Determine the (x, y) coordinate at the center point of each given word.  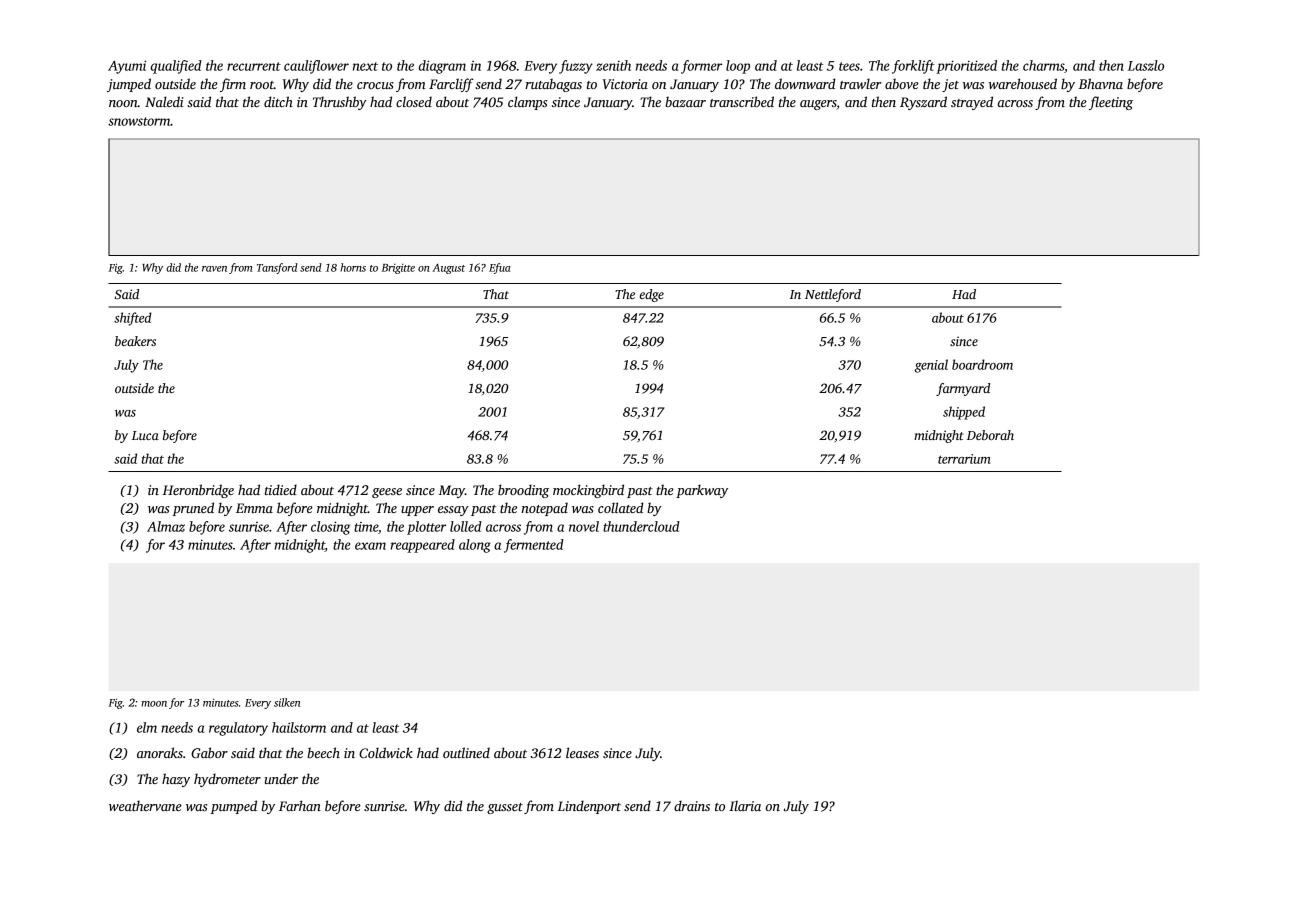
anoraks (160, 752)
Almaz (166, 526)
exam (370, 546)
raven (214, 269)
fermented (534, 546)
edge (652, 295)
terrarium (964, 459)
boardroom (982, 364)
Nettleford (833, 295)
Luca (145, 435)
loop (738, 67)
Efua (500, 268)
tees (849, 66)
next (365, 66)
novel (584, 526)
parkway (702, 491)
